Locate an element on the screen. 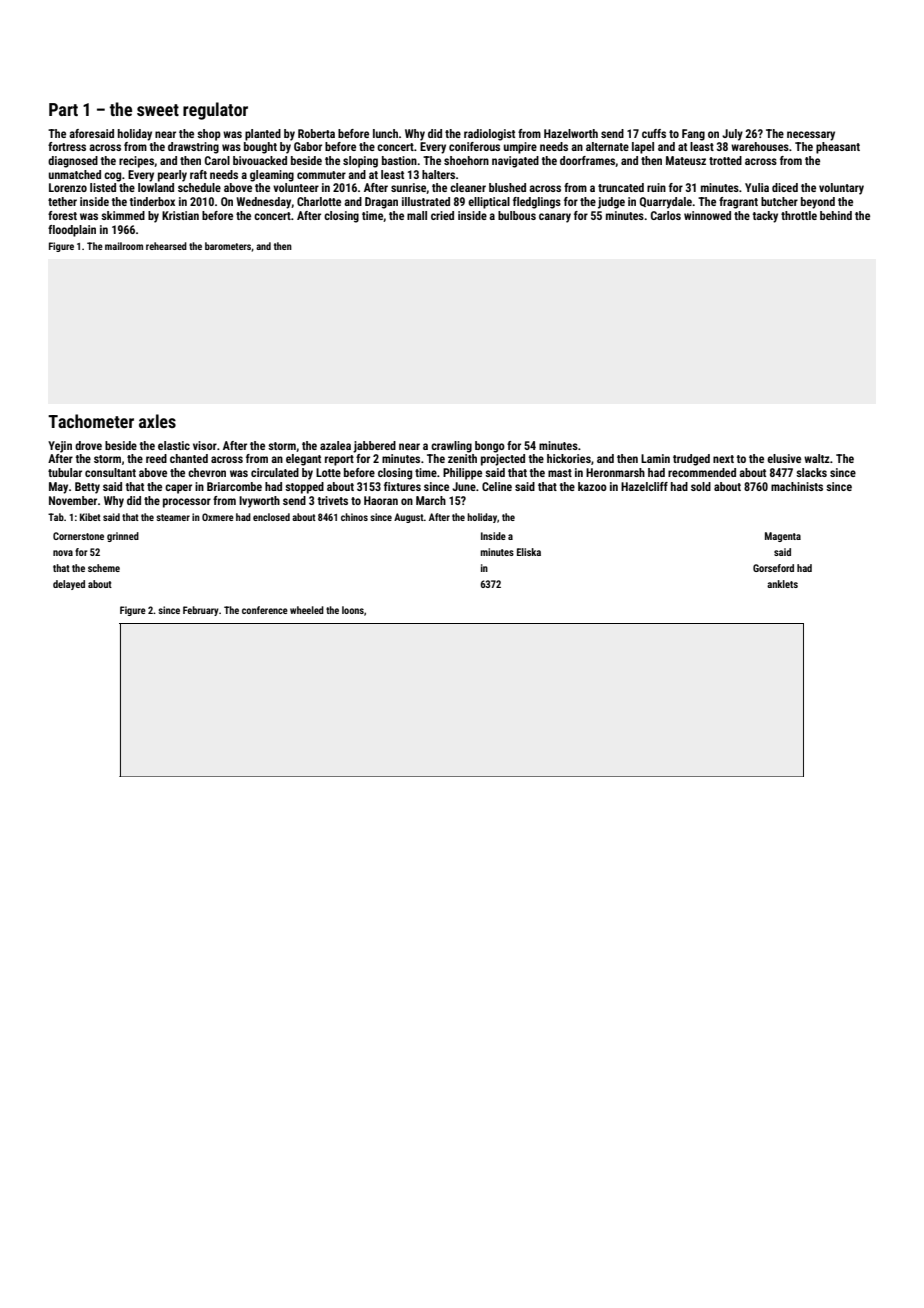 The image size is (924, 1308). sweet is located at coordinates (158, 110).
